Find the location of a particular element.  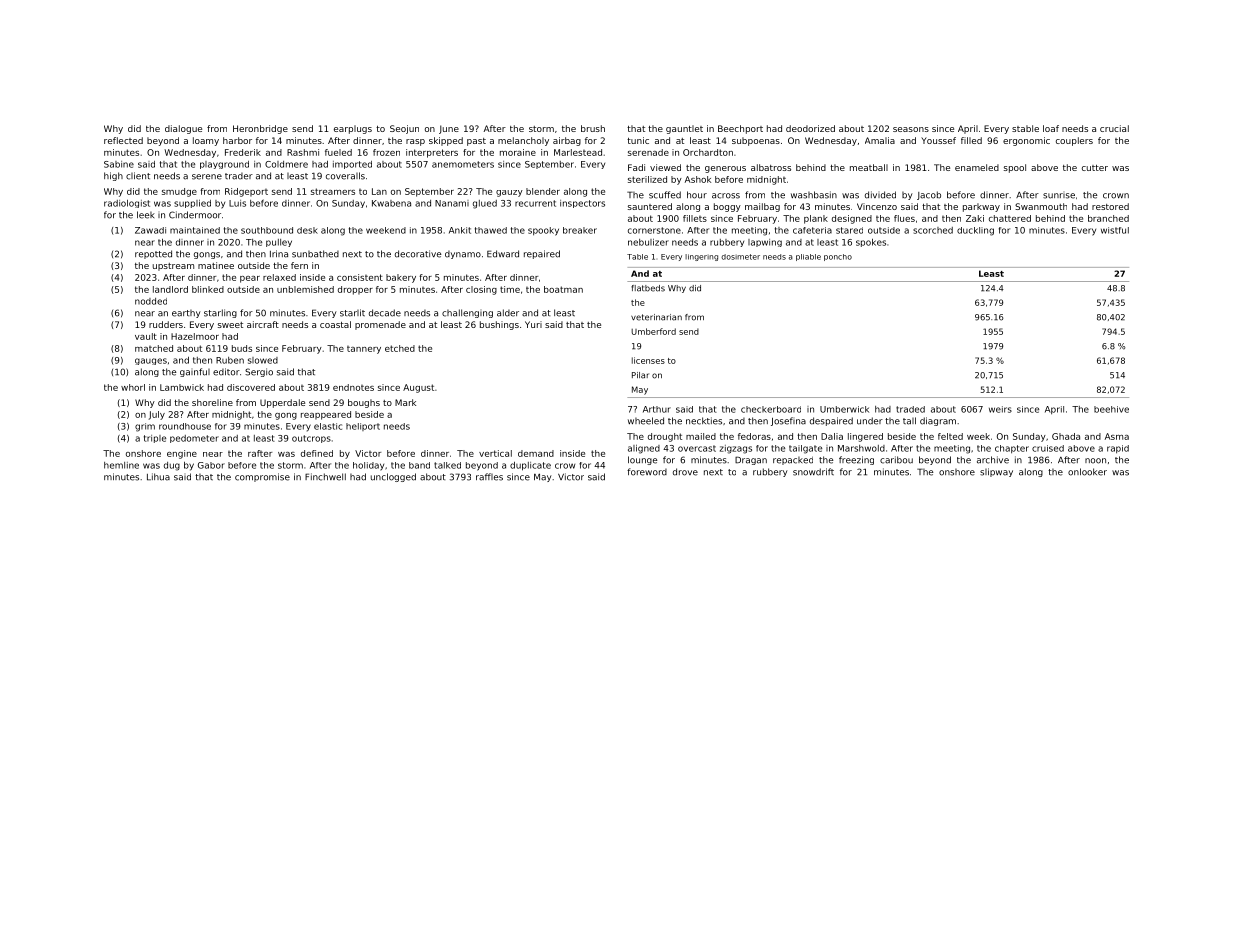

serenade is located at coordinates (648, 152).
